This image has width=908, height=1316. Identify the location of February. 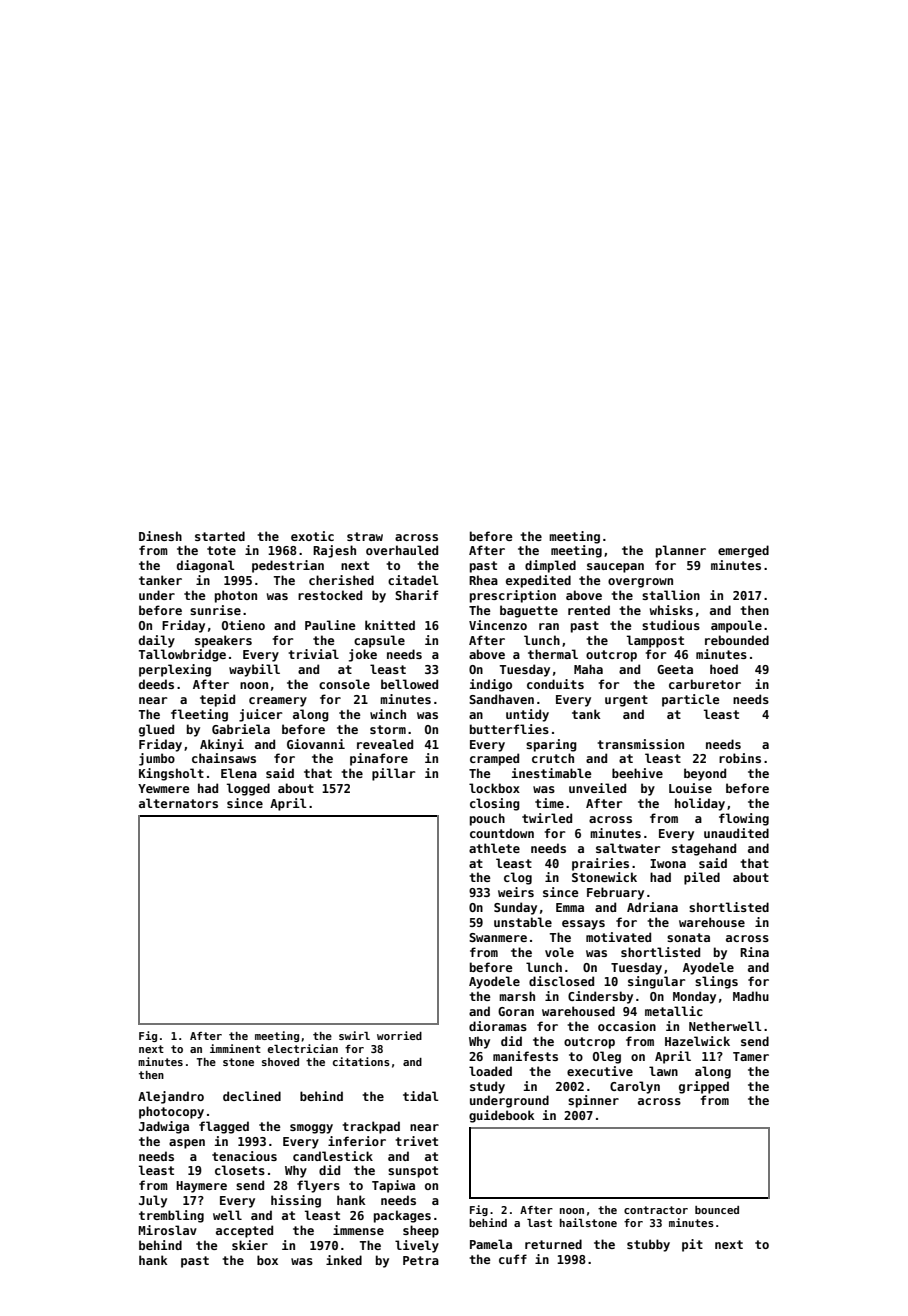
(615, 893).
